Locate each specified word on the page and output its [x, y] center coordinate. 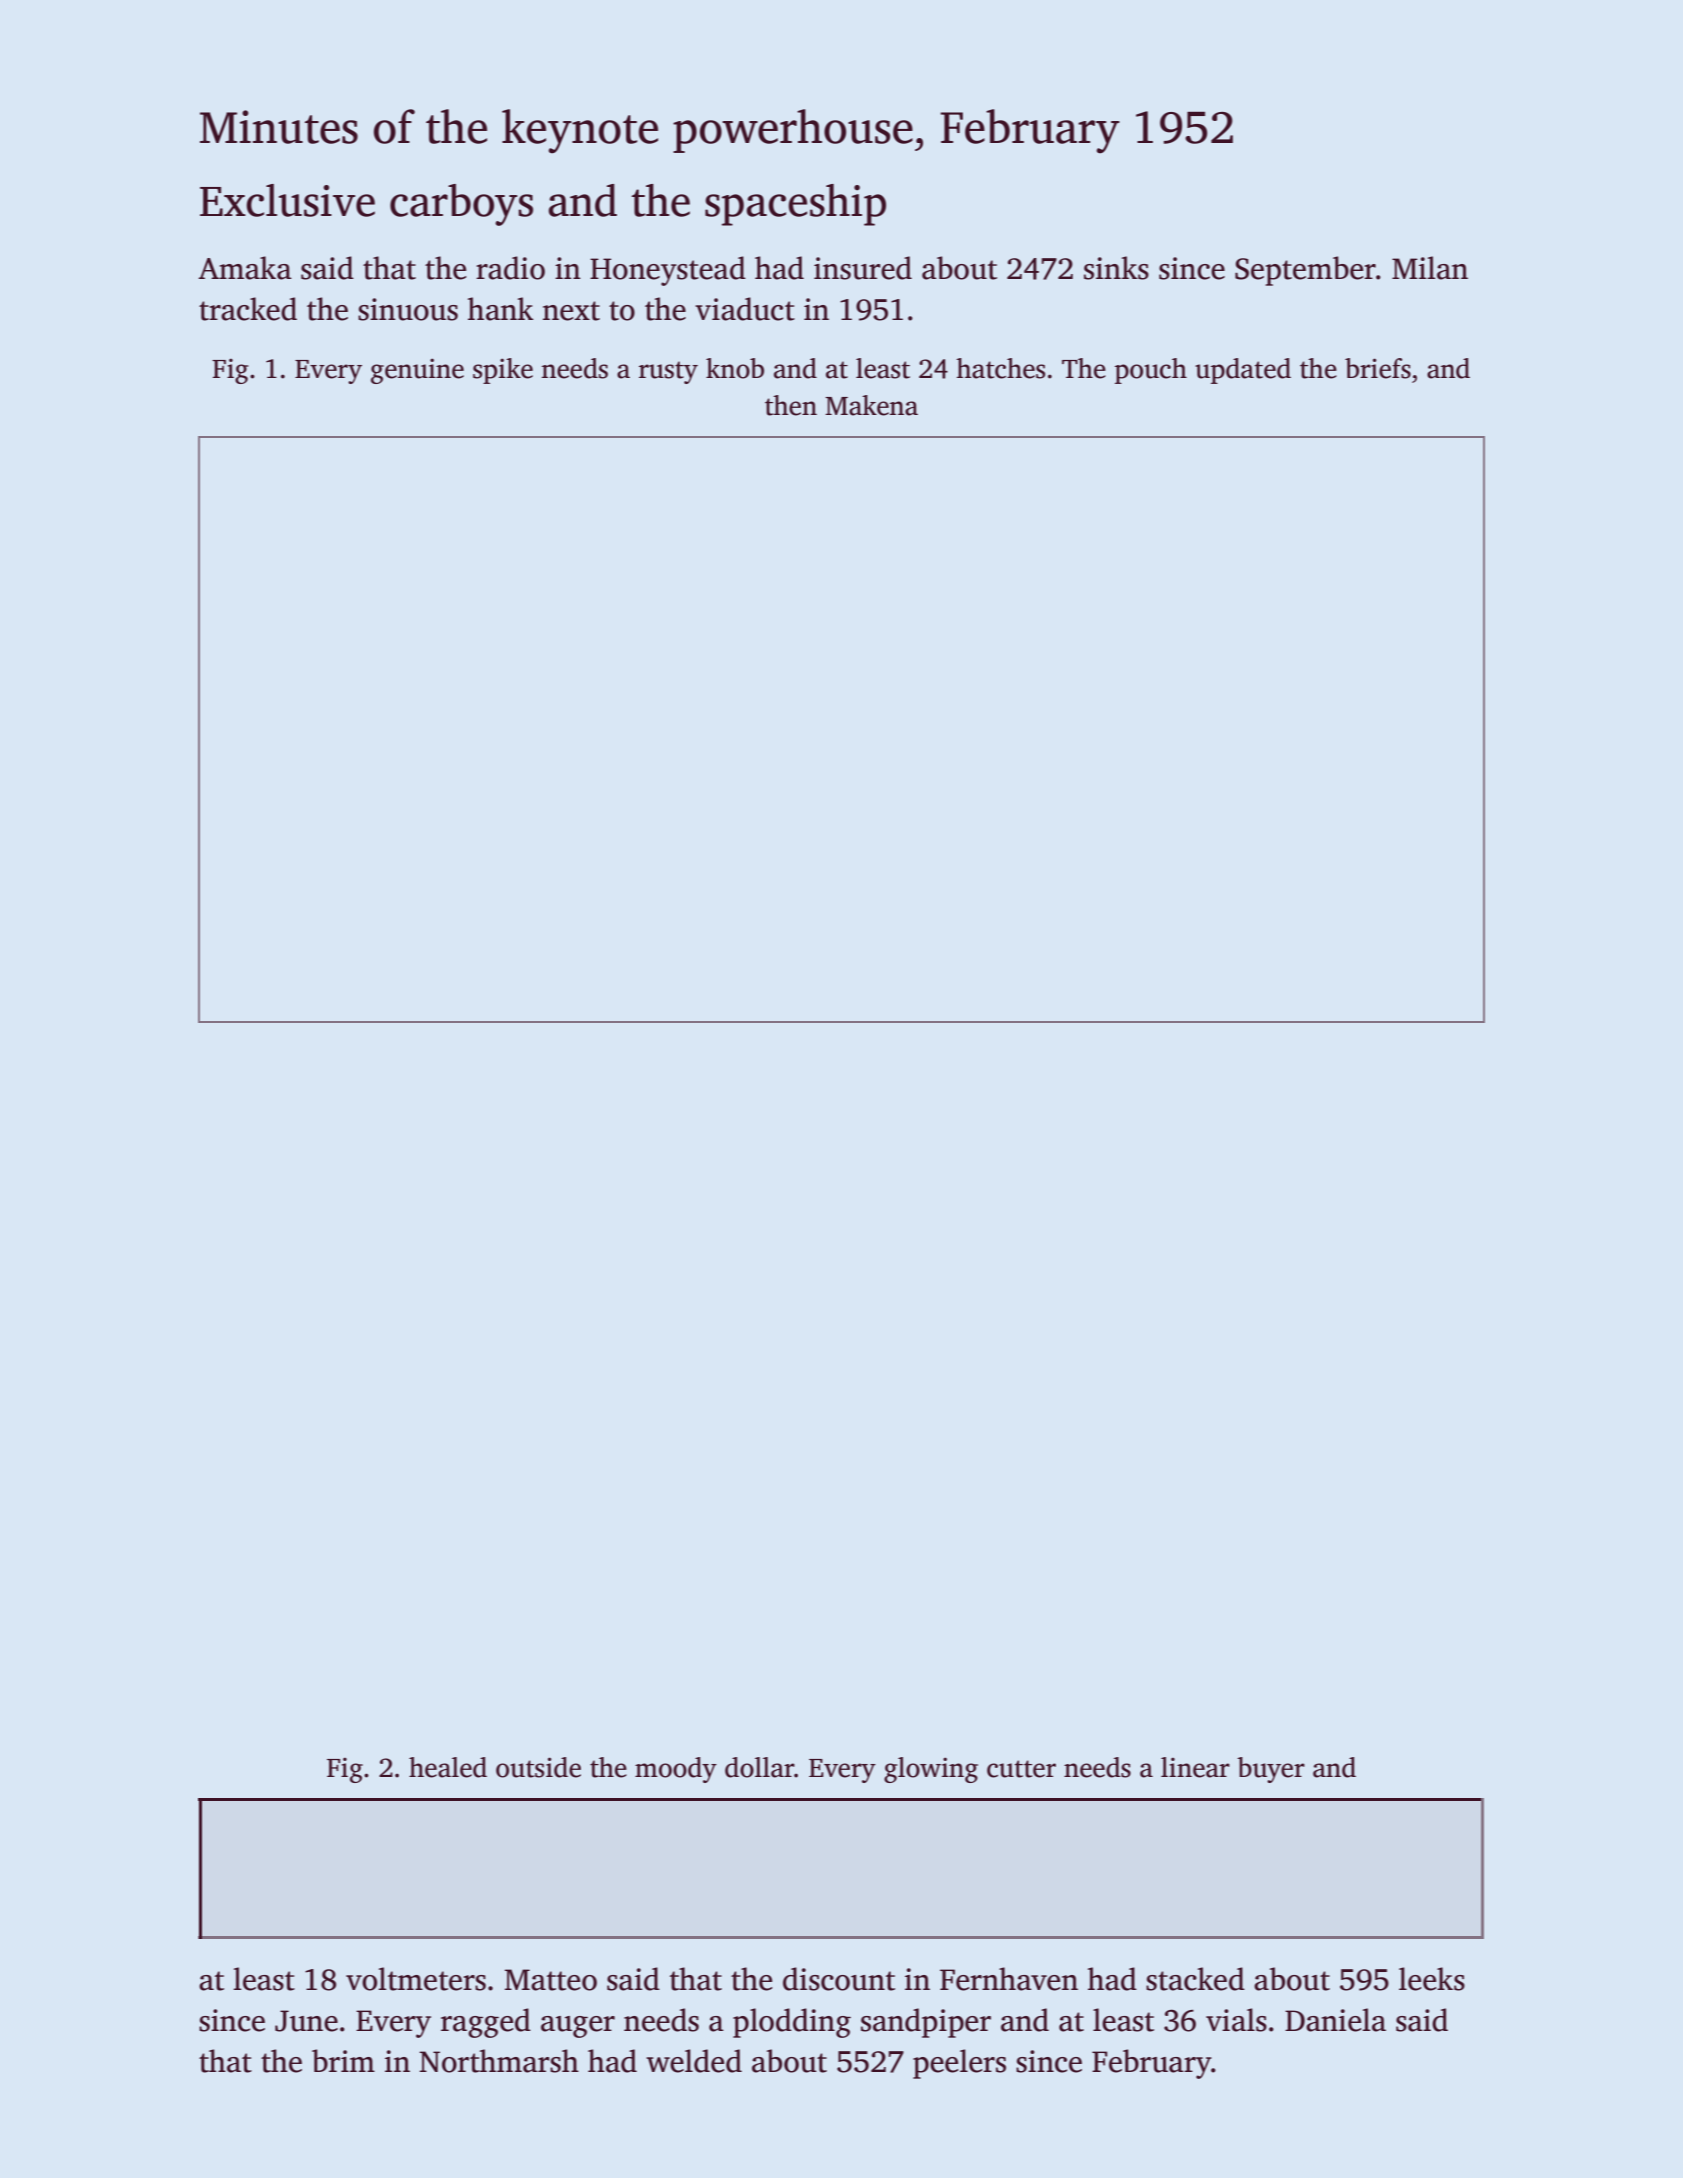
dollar [759, 1767]
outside [538, 1767]
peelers [959, 2064]
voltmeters [416, 1979]
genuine [417, 371]
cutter [1021, 1769]
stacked [1195, 1979]
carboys [461, 205]
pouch [1151, 371]
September [1305, 271]
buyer [1271, 1770]
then [791, 405]
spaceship [795, 205]
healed [448, 1767]
